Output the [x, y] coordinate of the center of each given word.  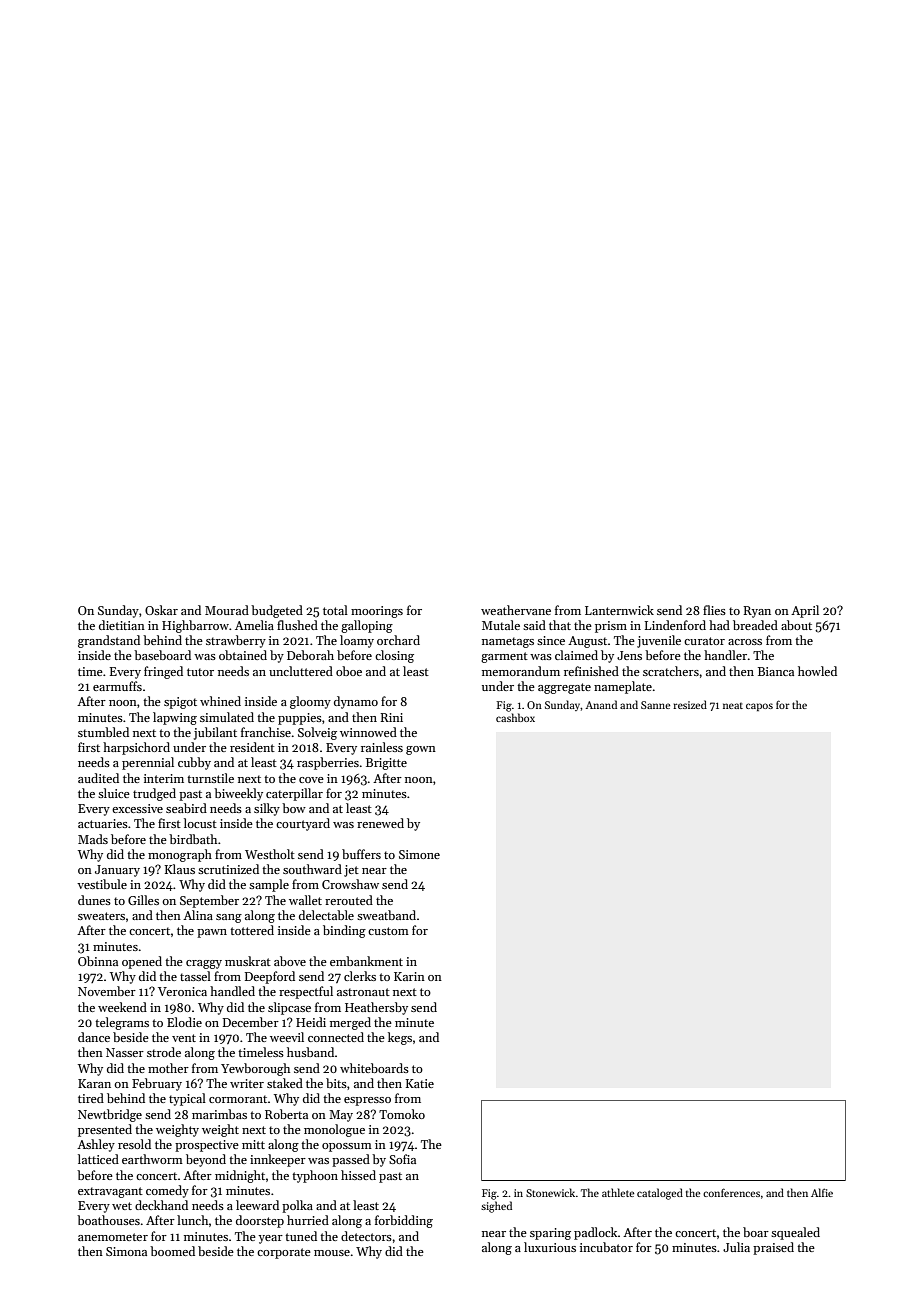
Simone [419, 854]
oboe [349, 671]
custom [388, 931]
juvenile [659, 641]
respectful [306, 992]
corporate [284, 1253]
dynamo [356, 702]
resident [252, 747]
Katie [420, 1083]
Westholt [270, 854]
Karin [409, 976]
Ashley [96, 1145]
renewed [380, 823]
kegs [400, 1038]
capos [759, 707]
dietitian [122, 625]
